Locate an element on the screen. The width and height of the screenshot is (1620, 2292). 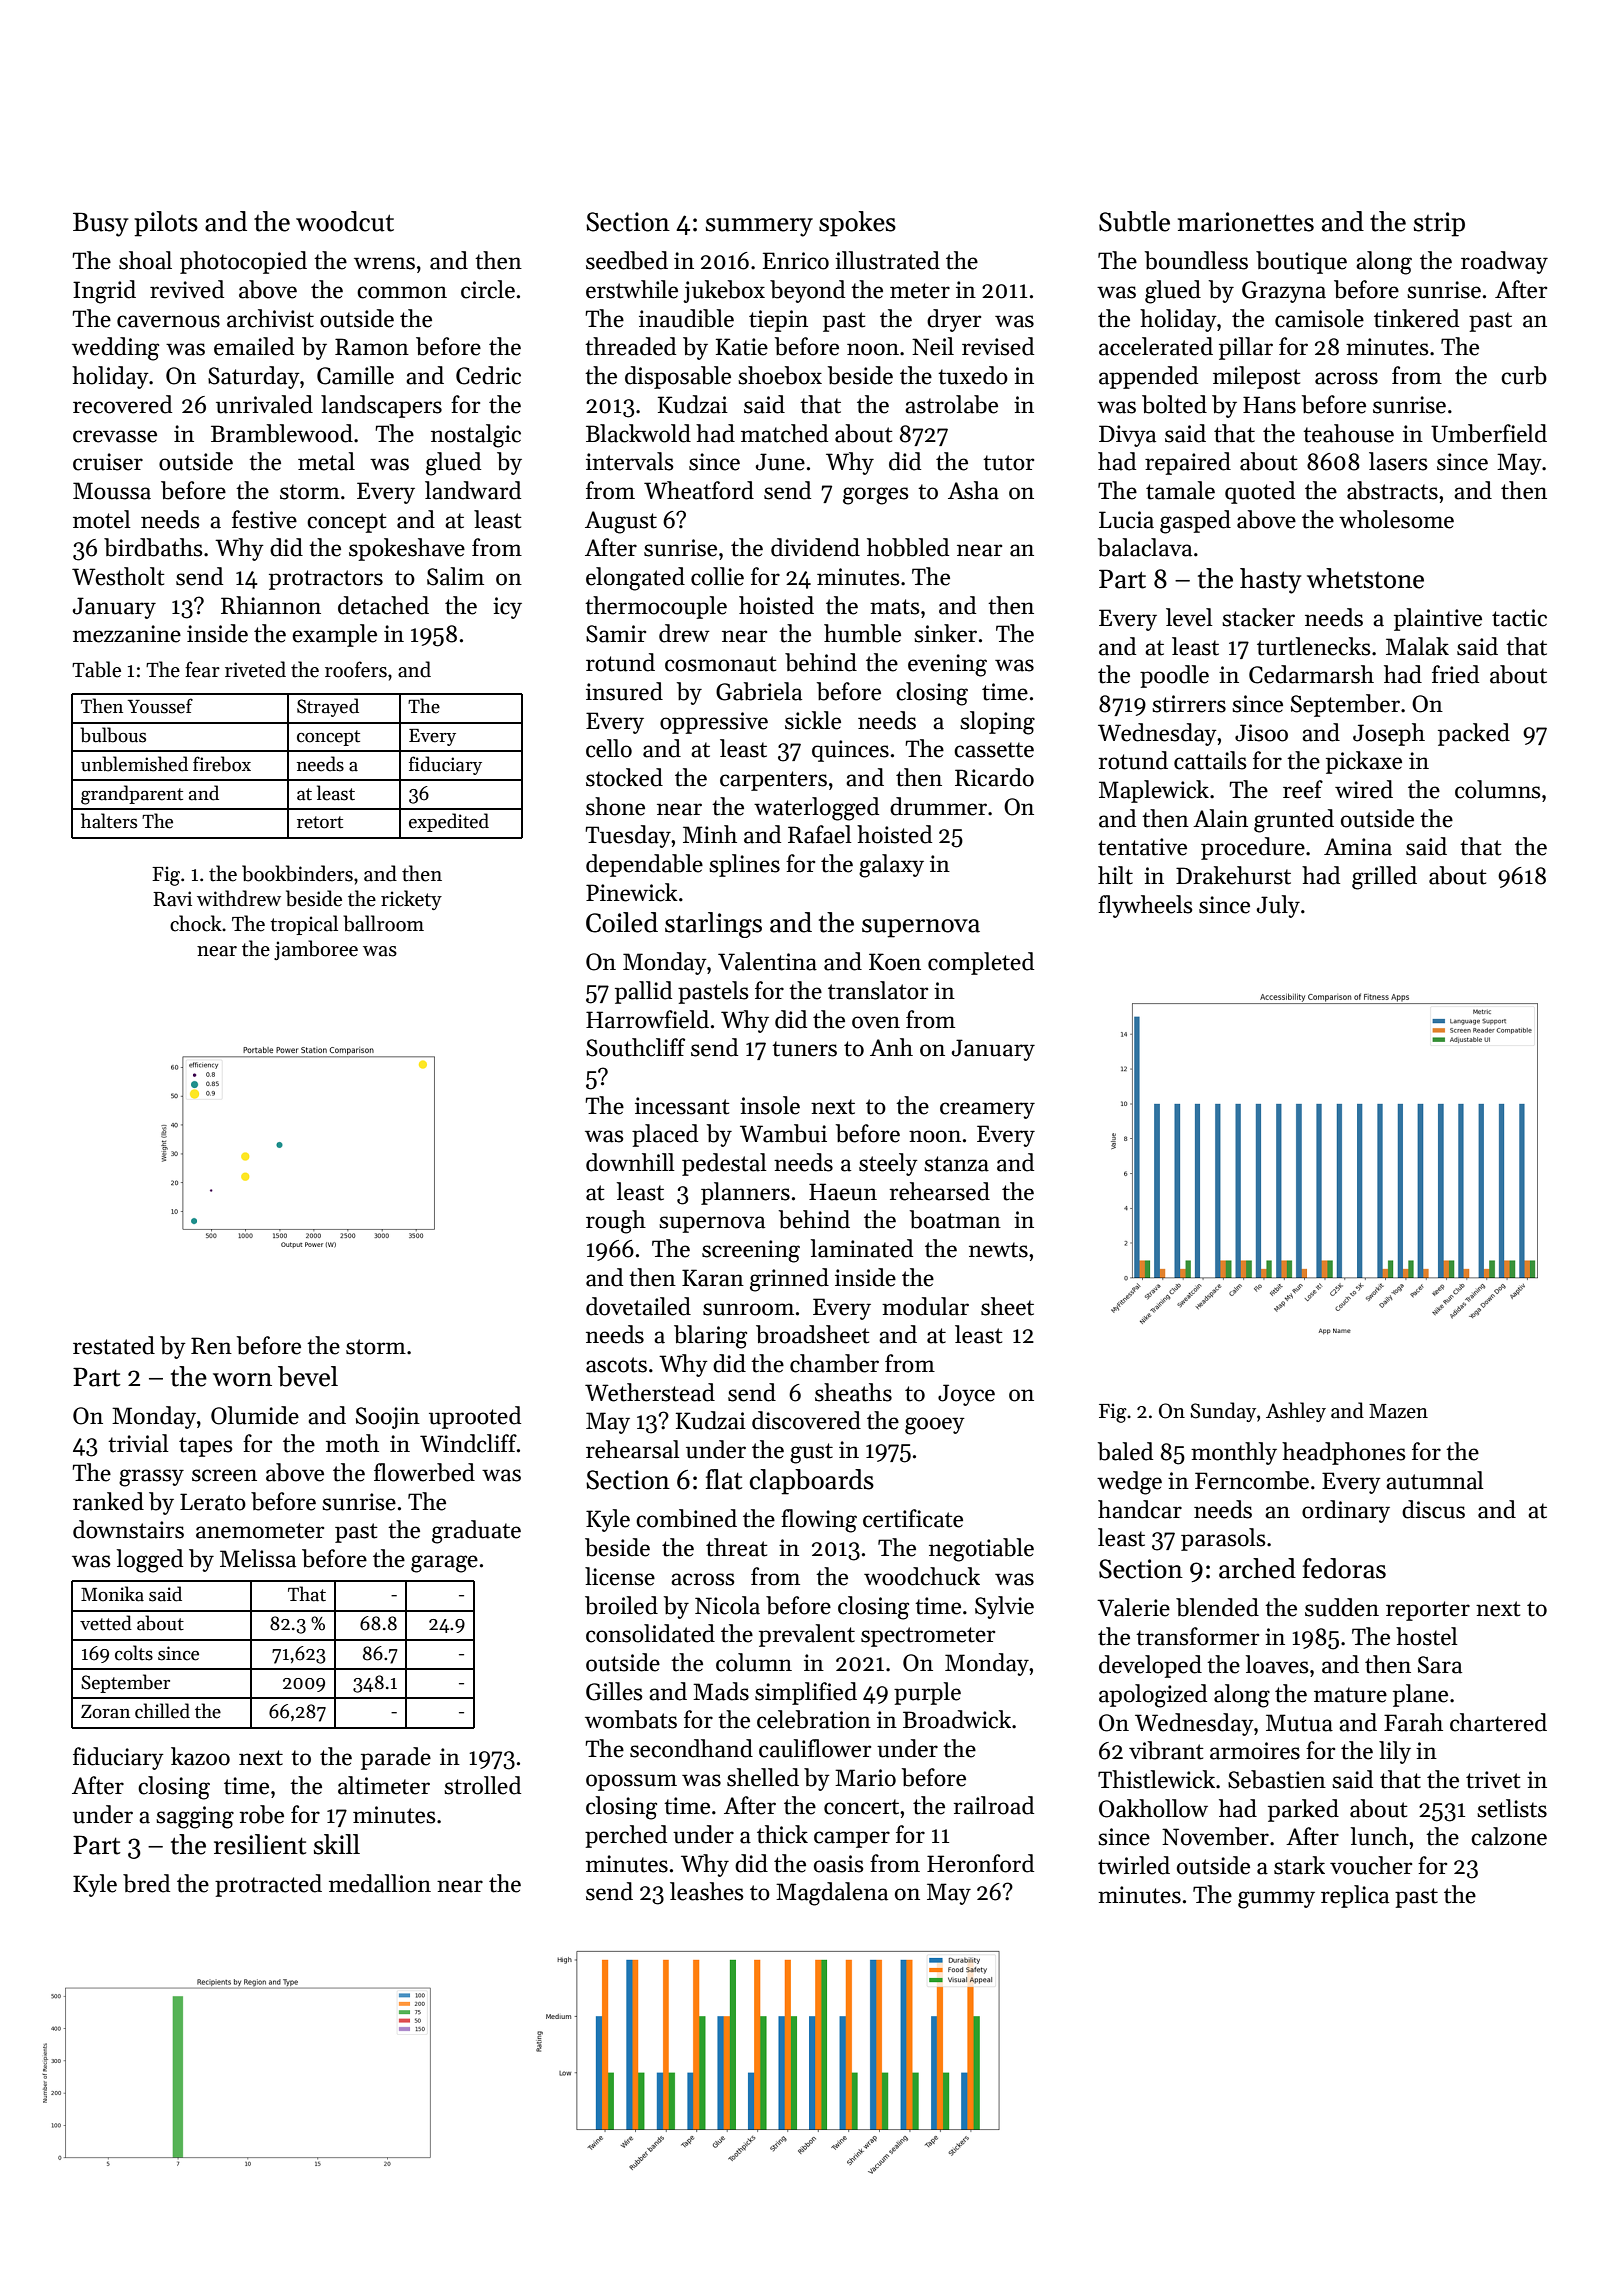
restated is located at coordinates (114, 1345).
